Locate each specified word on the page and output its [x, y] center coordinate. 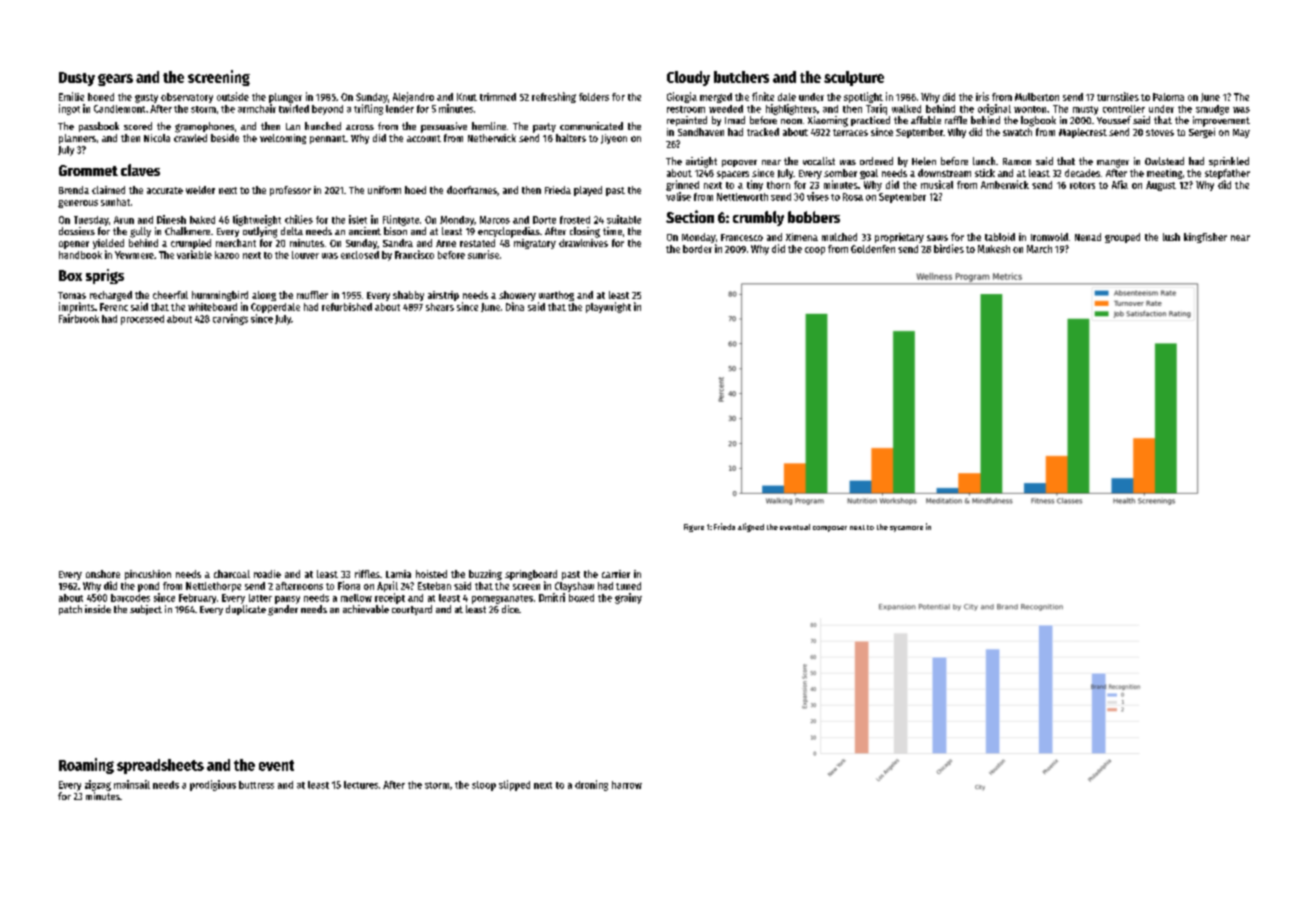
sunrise [483, 254]
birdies [949, 248]
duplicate [246, 610]
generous [78, 204]
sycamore [906, 529]
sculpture [854, 78]
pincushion [148, 575]
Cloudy [688, 78]
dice [510, 609]
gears [115, 80]
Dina [515, 306]
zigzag [98, 785]
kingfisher [1205, 238]
